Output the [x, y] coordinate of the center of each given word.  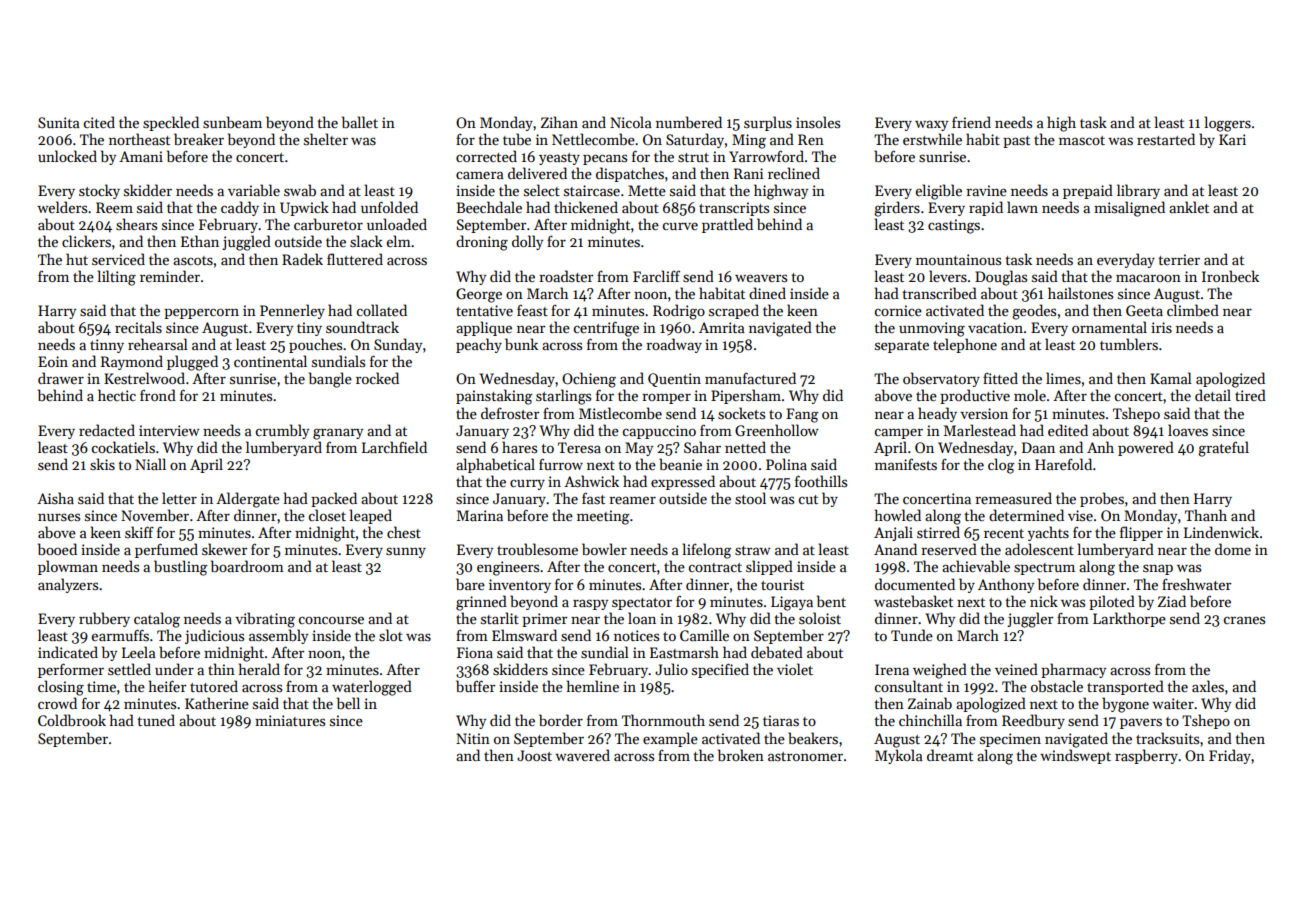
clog [1001, 466]
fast [593, 498]
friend [971, 122]
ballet [360, 122]
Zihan [559, 122]
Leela [139, 652]
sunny [406, 552]
